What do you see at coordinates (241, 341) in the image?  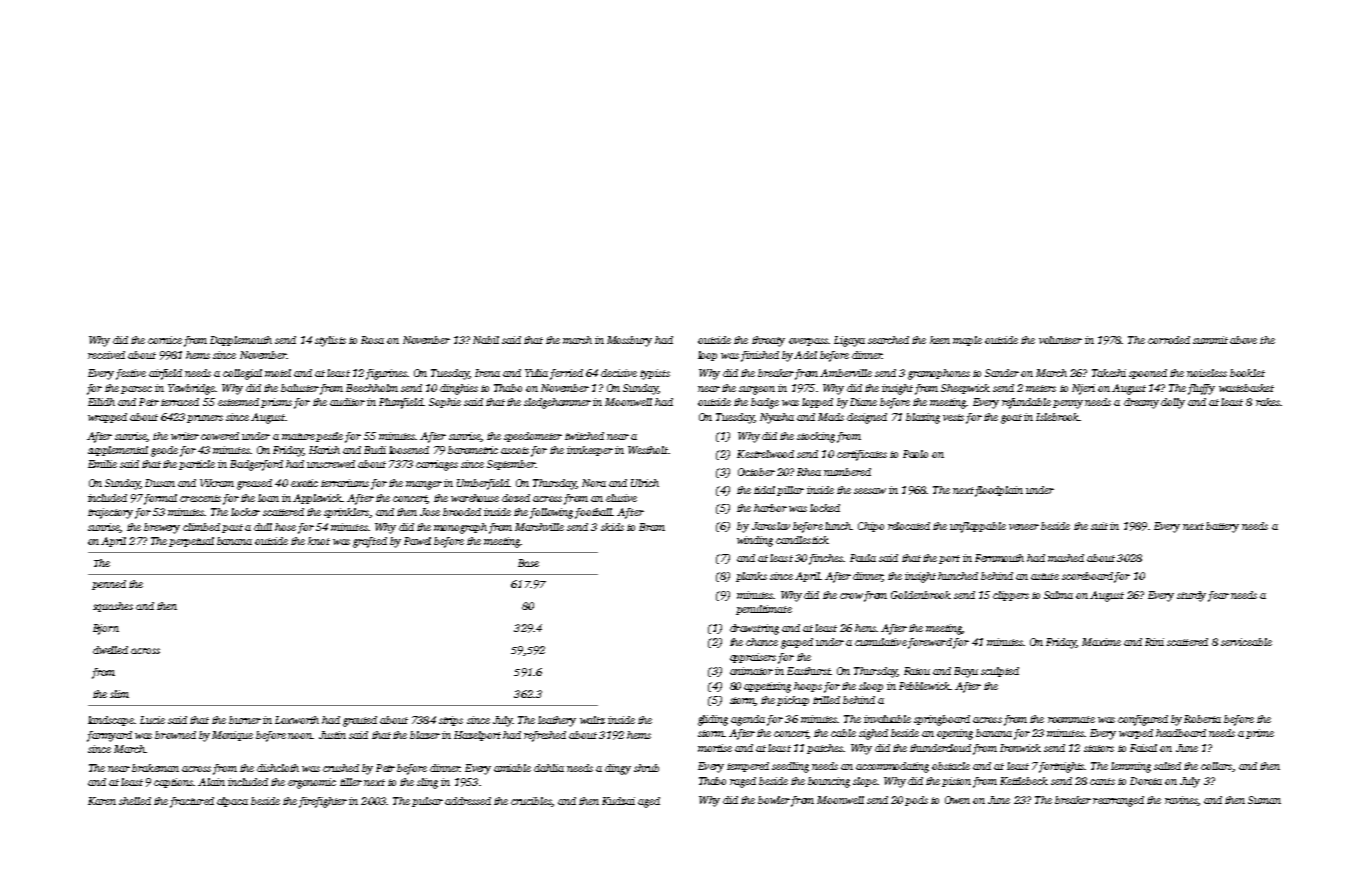 I see `Dapplemouth` at bounding box center [241, 341].
